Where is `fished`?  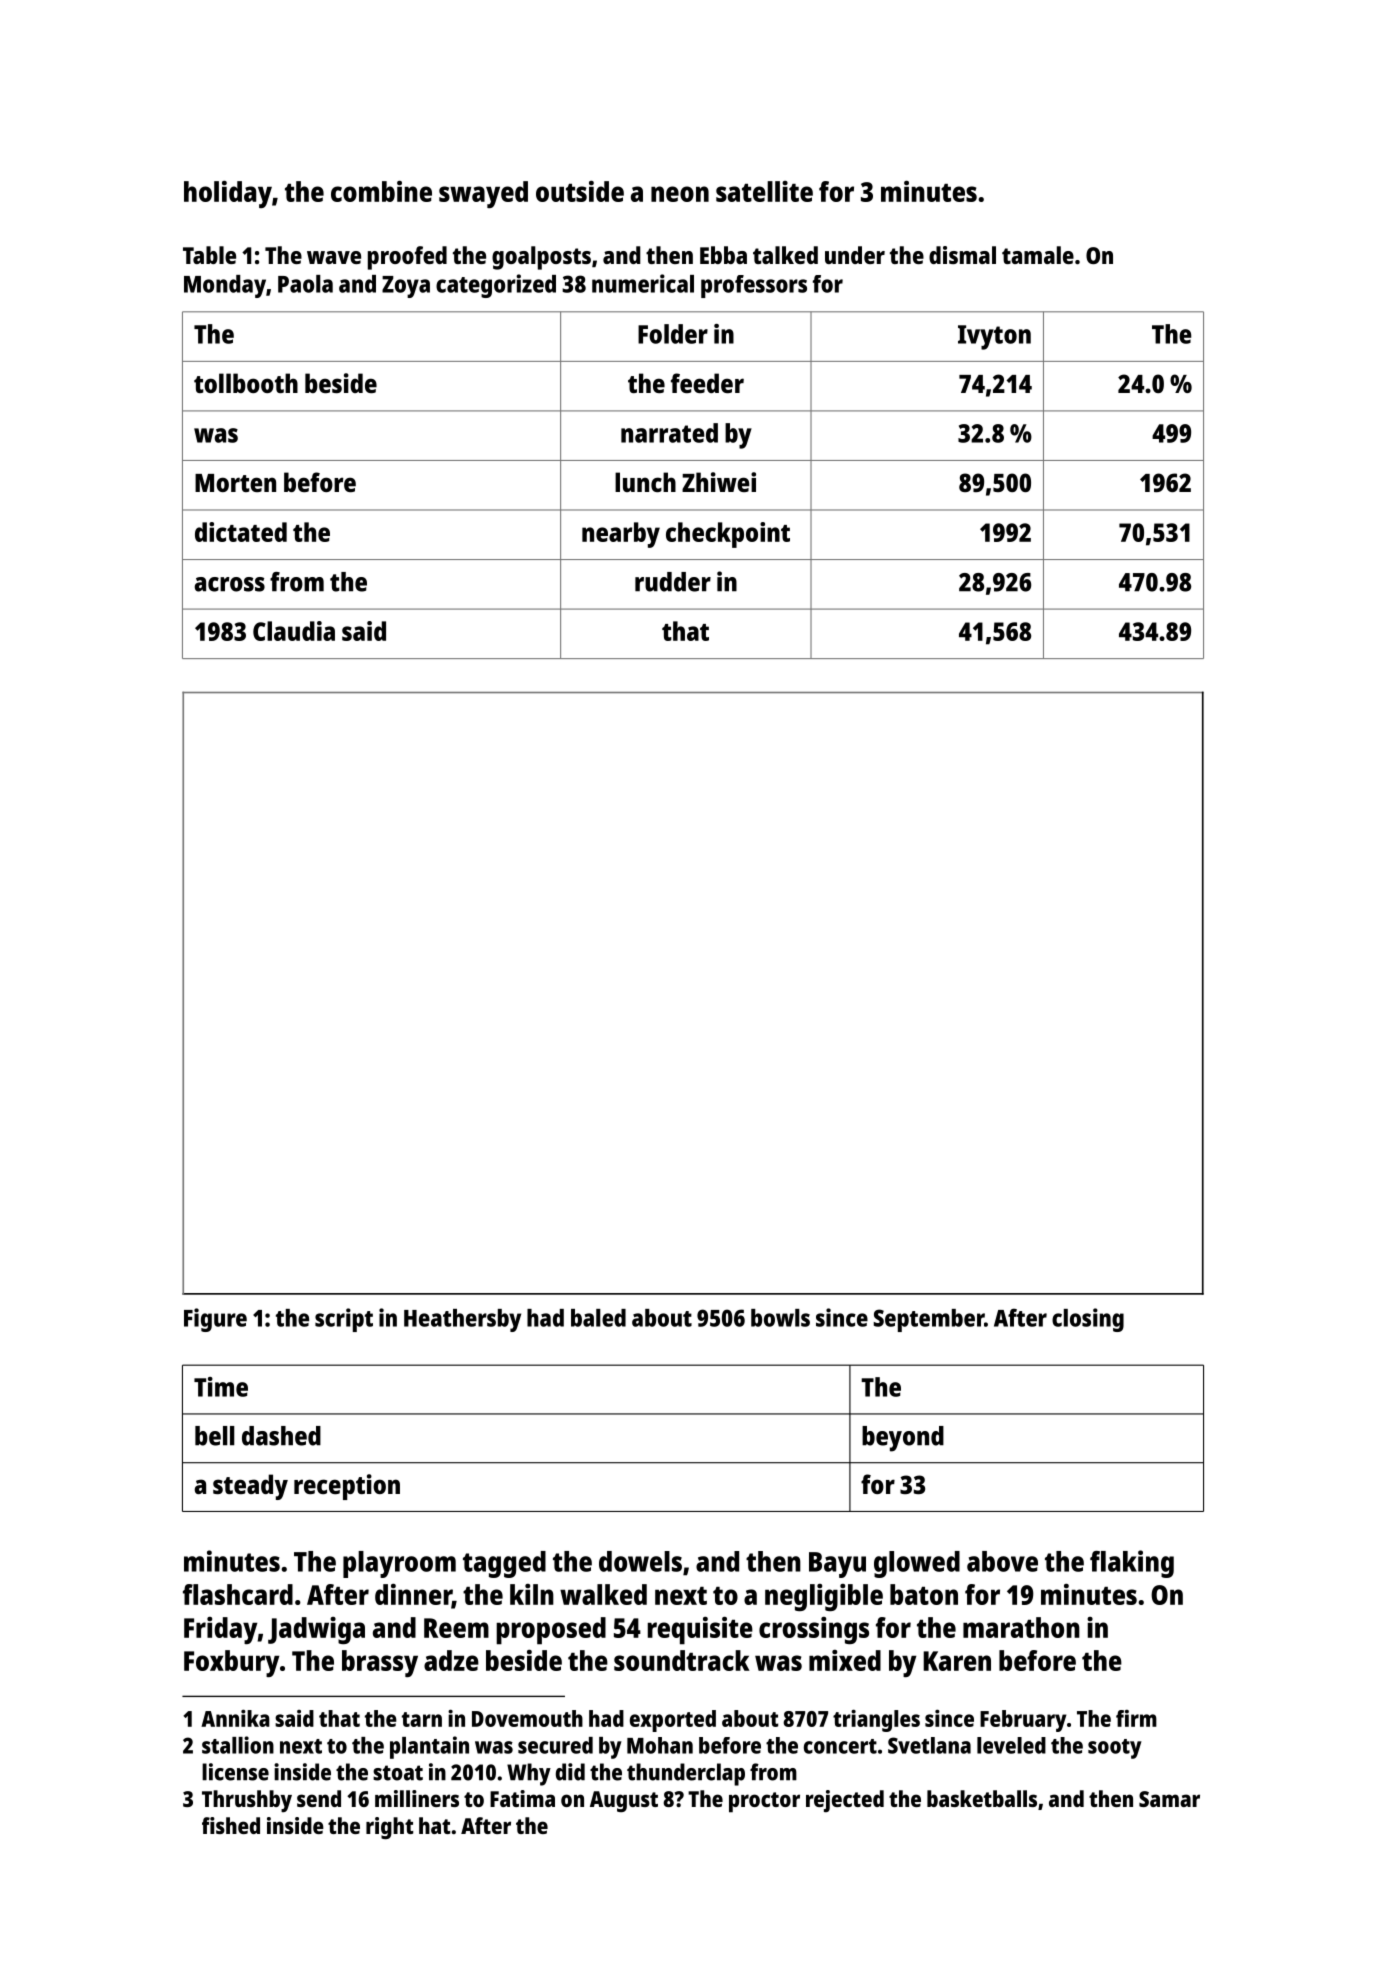
fished is located at coordinates (231, 1825).
